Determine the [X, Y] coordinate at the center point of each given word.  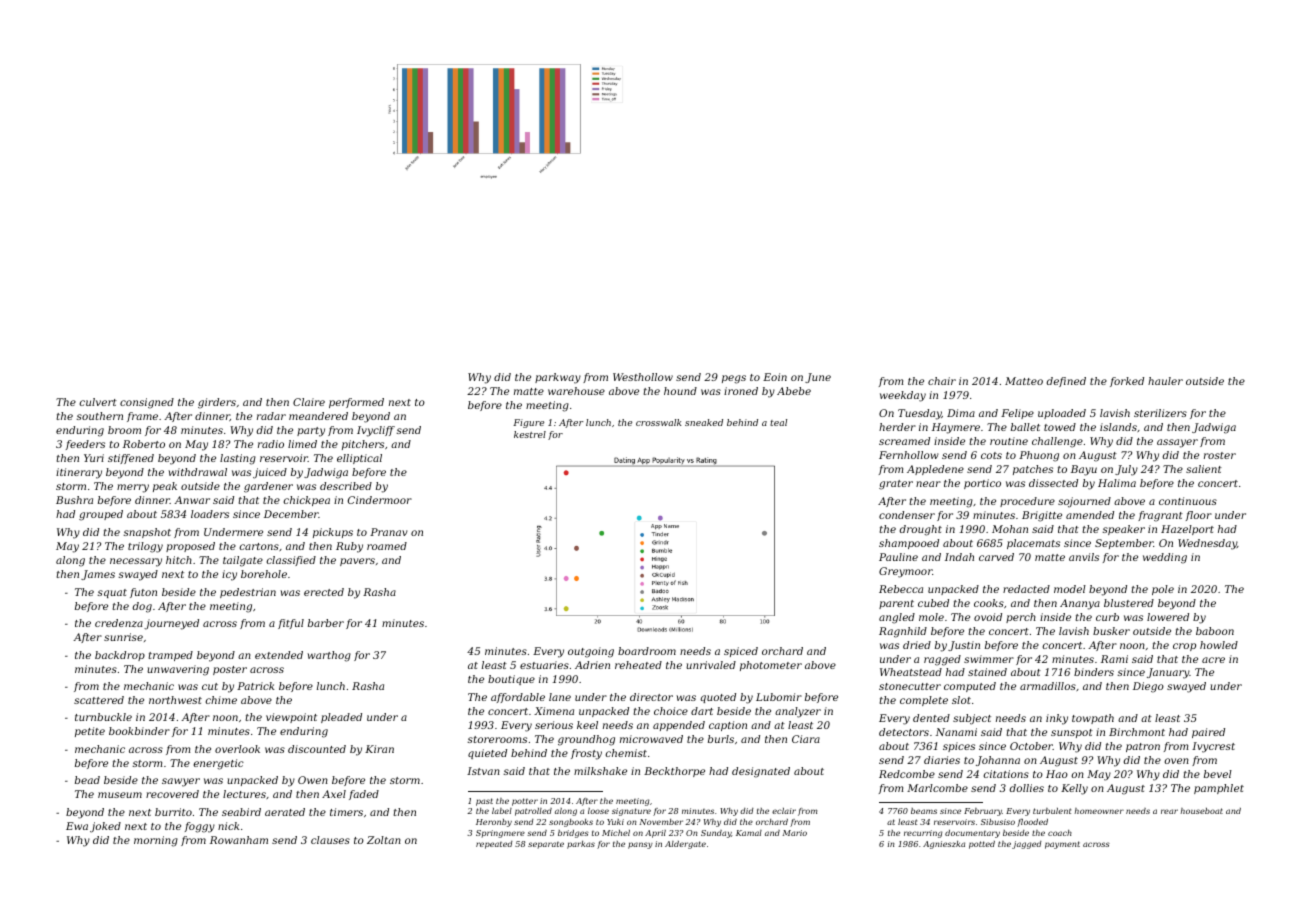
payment [1062, 845]
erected [324, 592]
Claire [309, 402]
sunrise [123, 637]
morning [156, 841]
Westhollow [643, 377]
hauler [1165, 381]
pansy [640, 845]
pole [1163, 590]
